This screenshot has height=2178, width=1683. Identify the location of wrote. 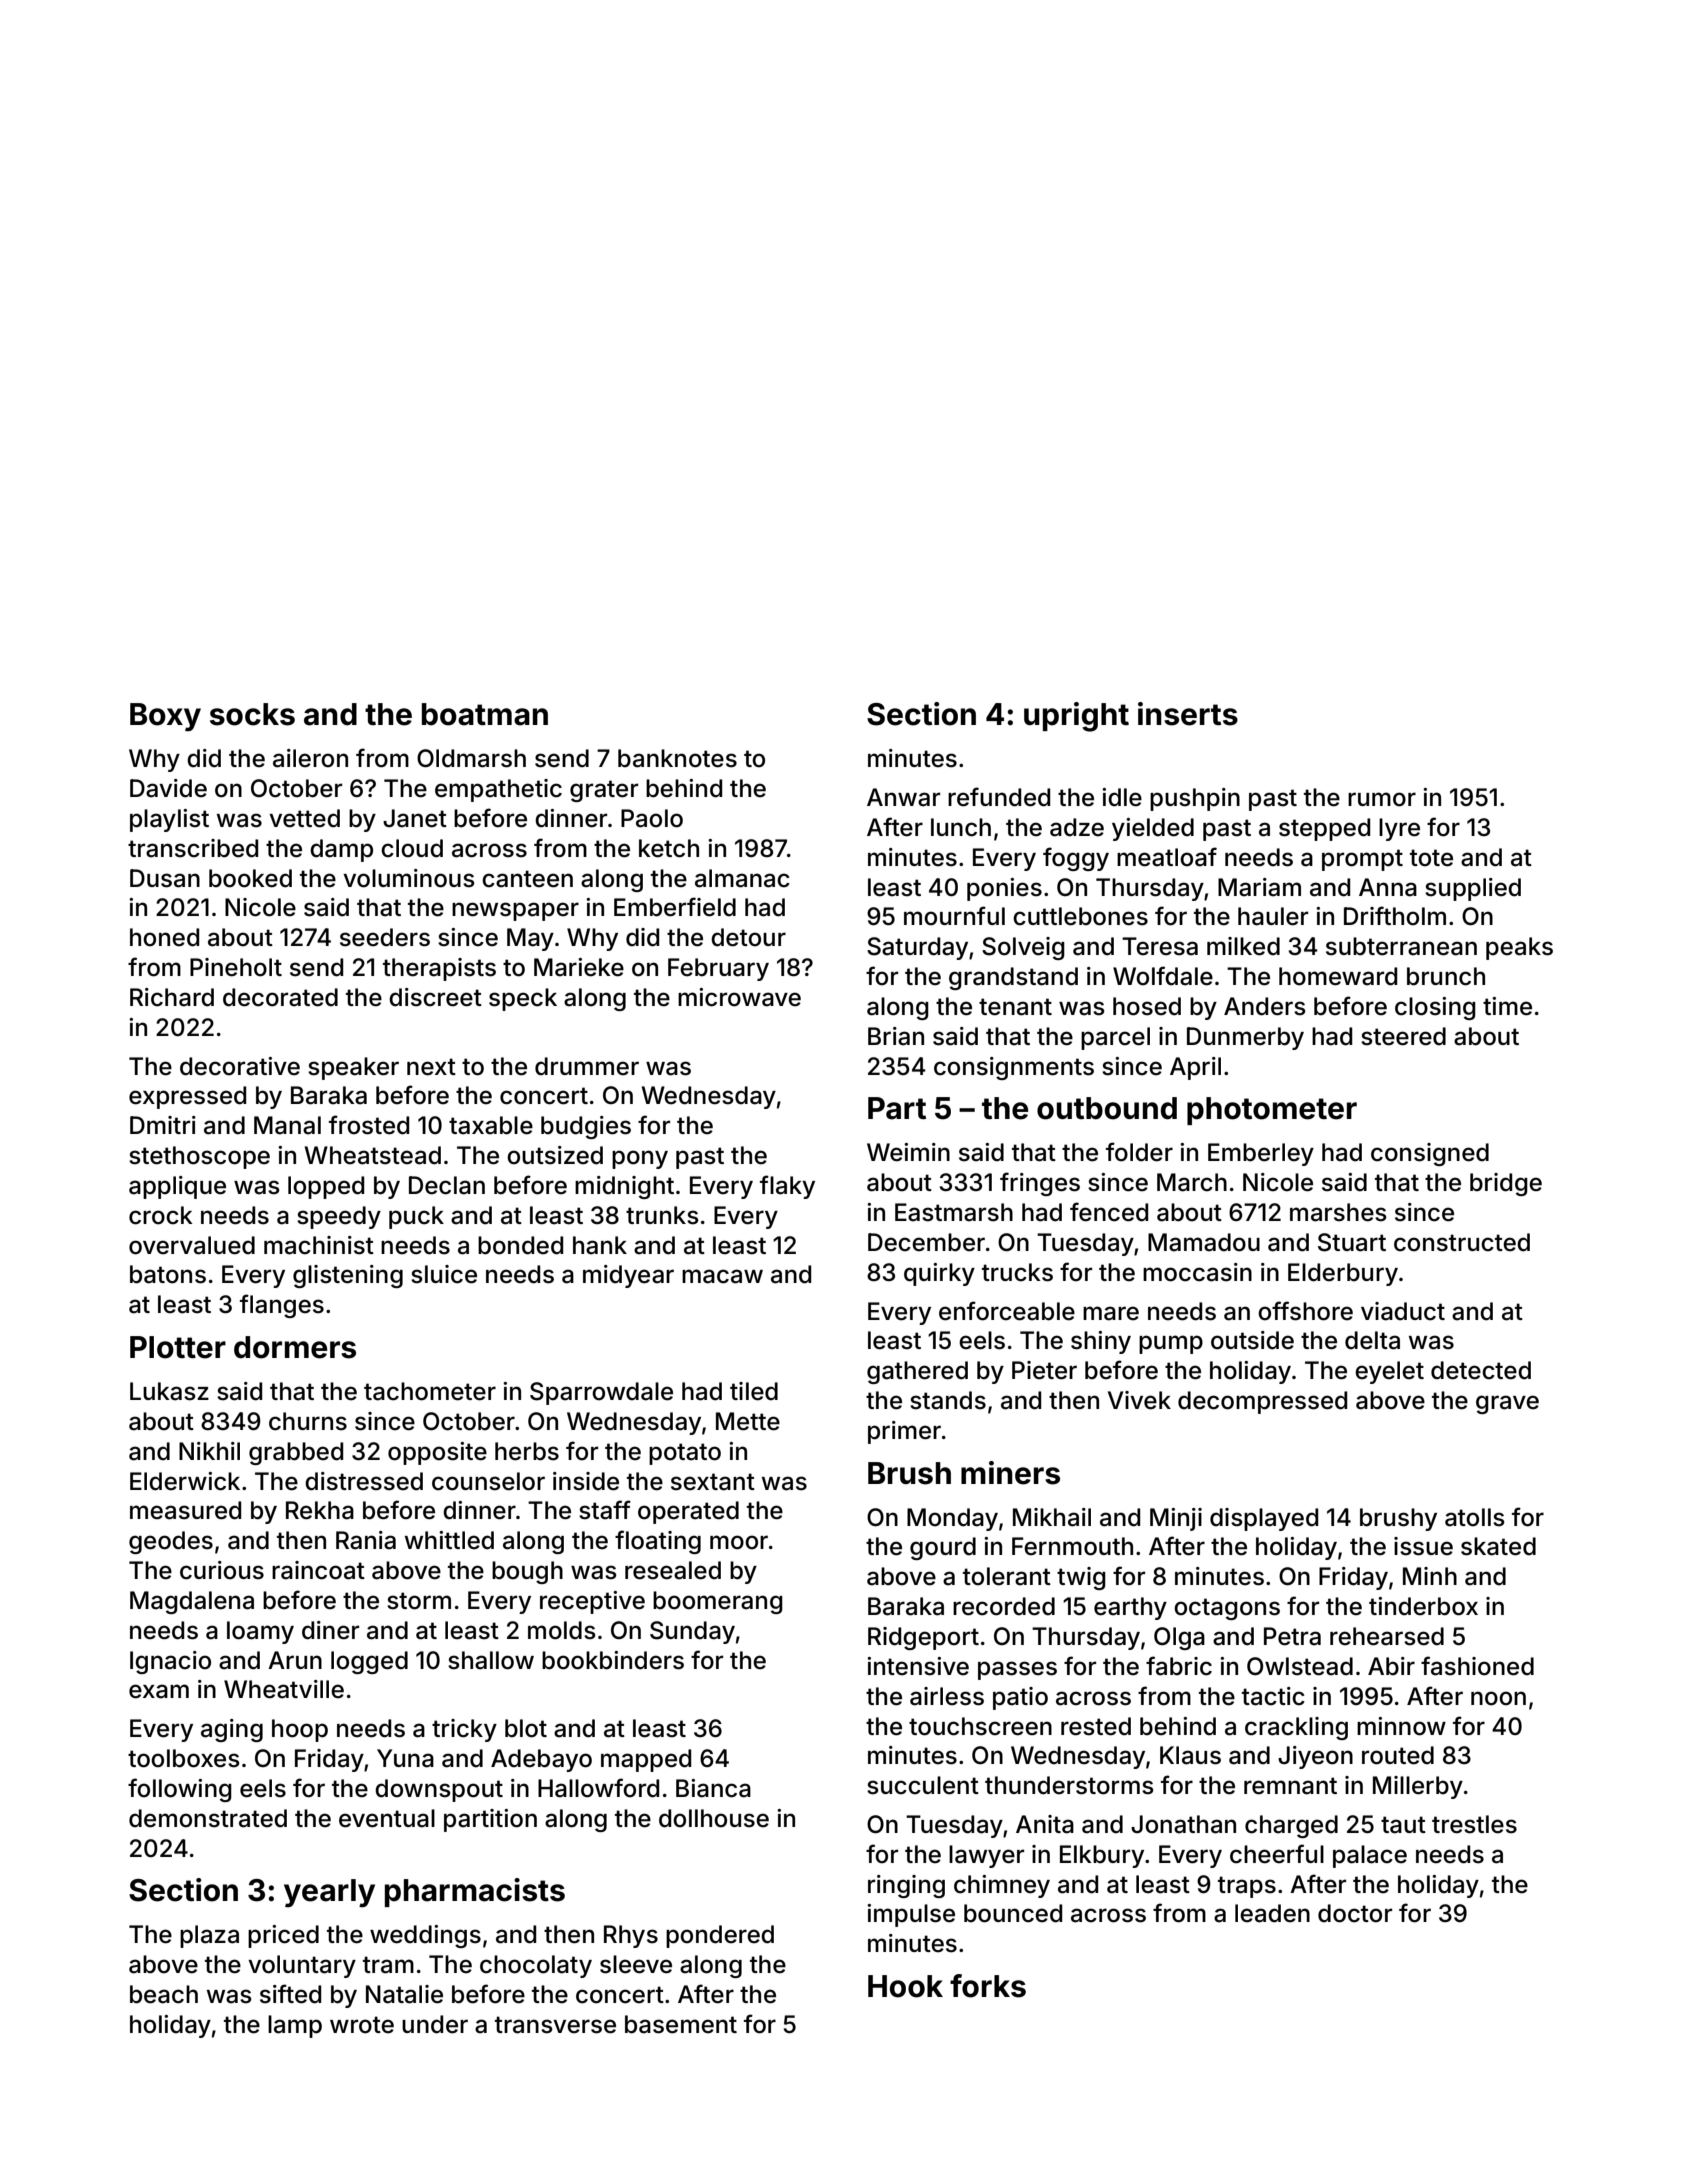
(362, 2025).
